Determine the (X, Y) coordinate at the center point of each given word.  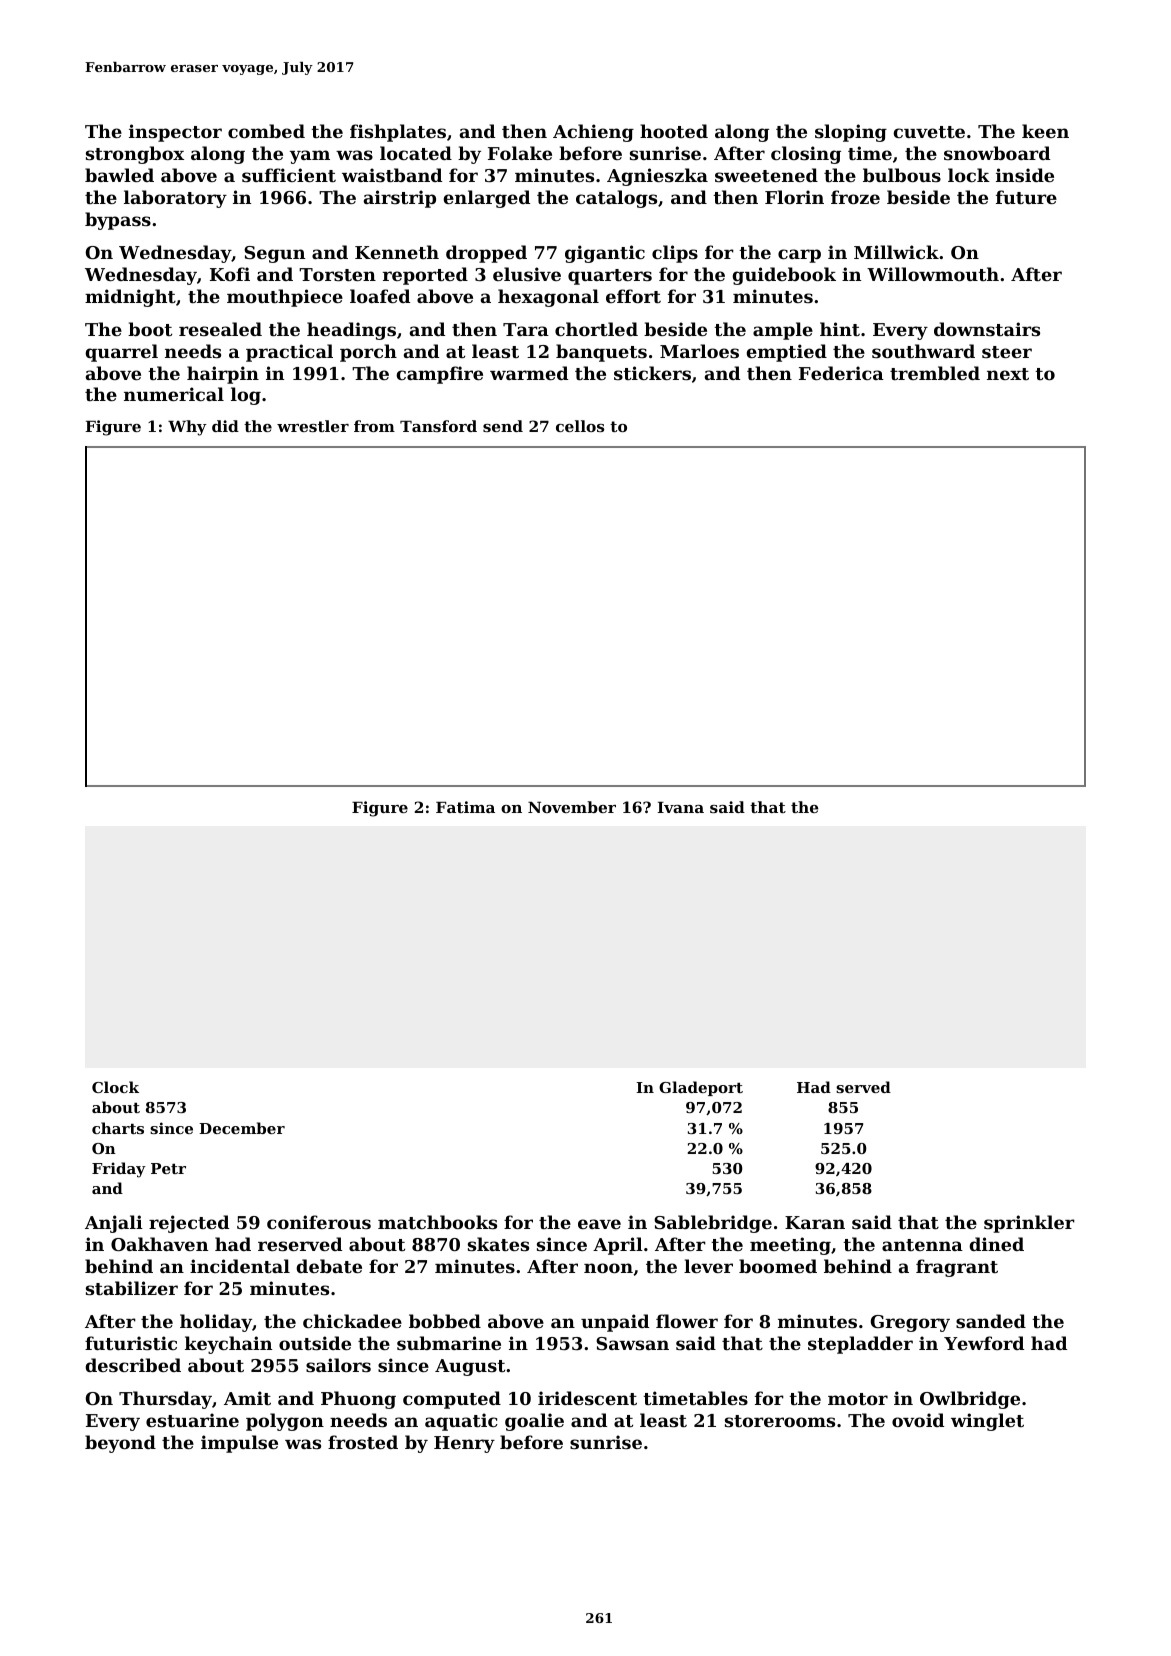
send (503, 426)
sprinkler (1029, 1224)
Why (187, 428)
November (572, 807)
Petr (168, 1168)
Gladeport (701, 1088)
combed (266, 131)
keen (1045, 131)
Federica (841, 373)
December (242, 1128)
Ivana (680, 807)
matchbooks (437, 1222)
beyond (120, 1444)
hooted (674, 131)
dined (996, 1244)
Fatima (465, 807)
